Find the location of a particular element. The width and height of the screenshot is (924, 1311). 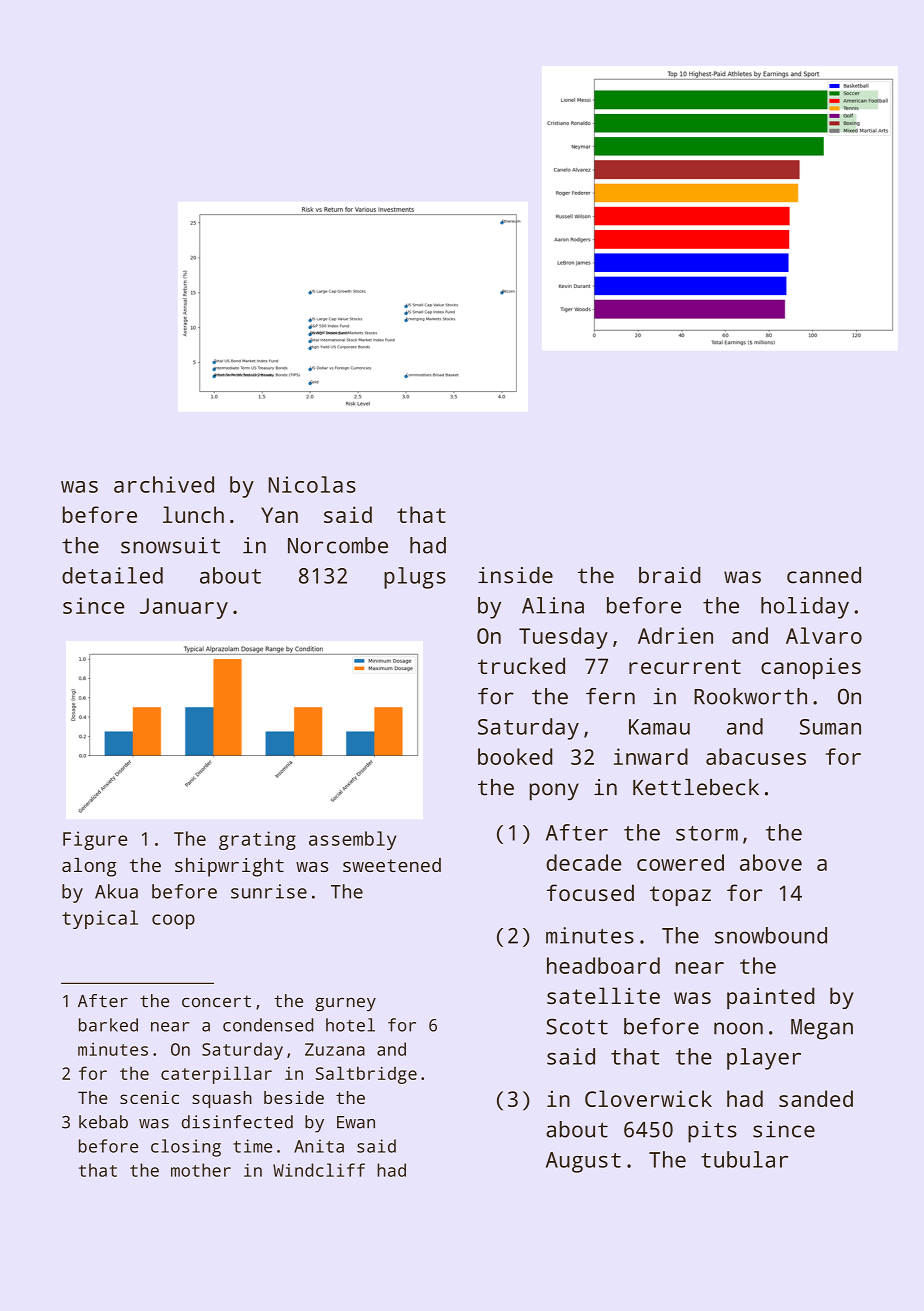

sunrise is located at coordinates (269, 891).
